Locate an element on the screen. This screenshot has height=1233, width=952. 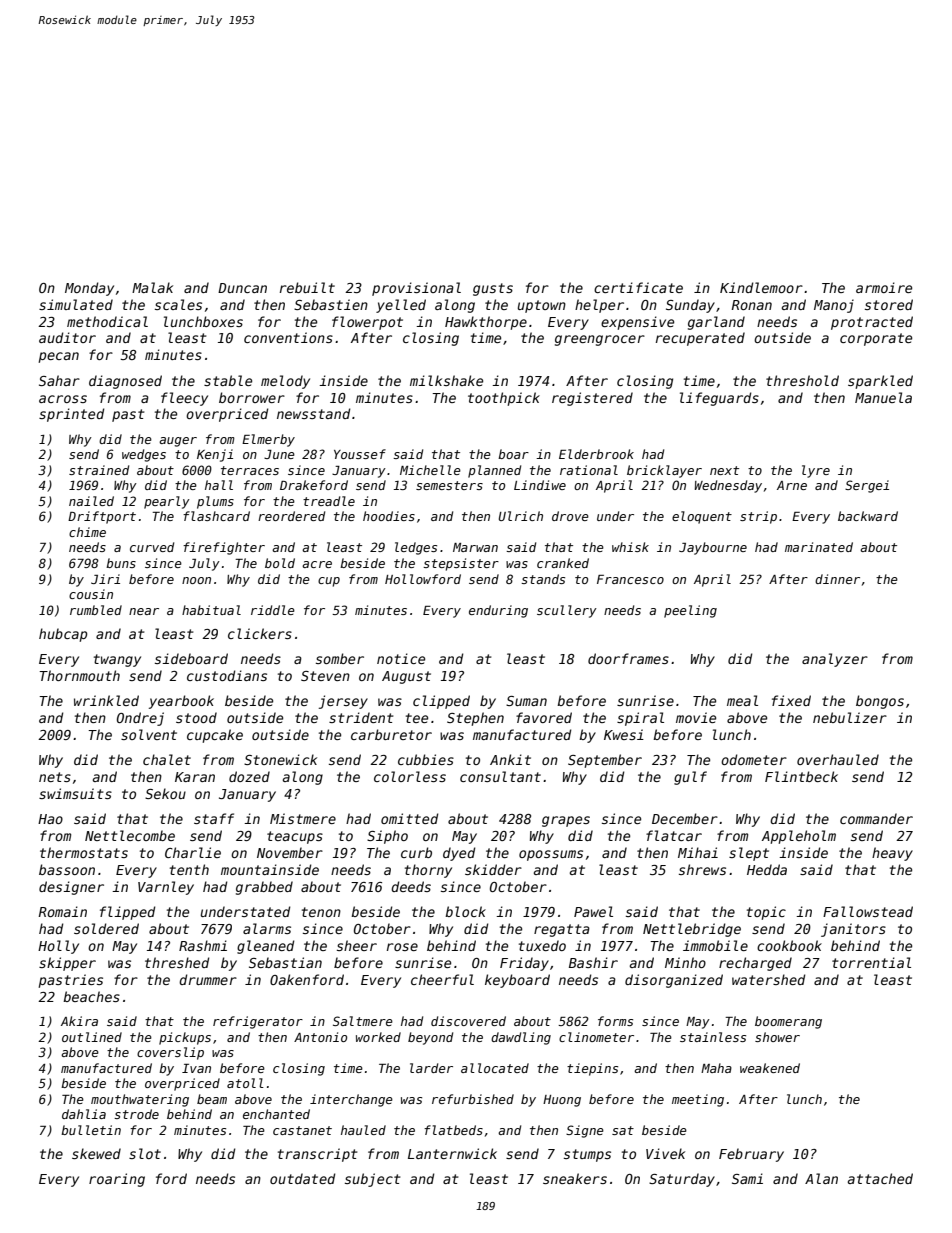
diagnosed is located at coordinates (125, 382).
